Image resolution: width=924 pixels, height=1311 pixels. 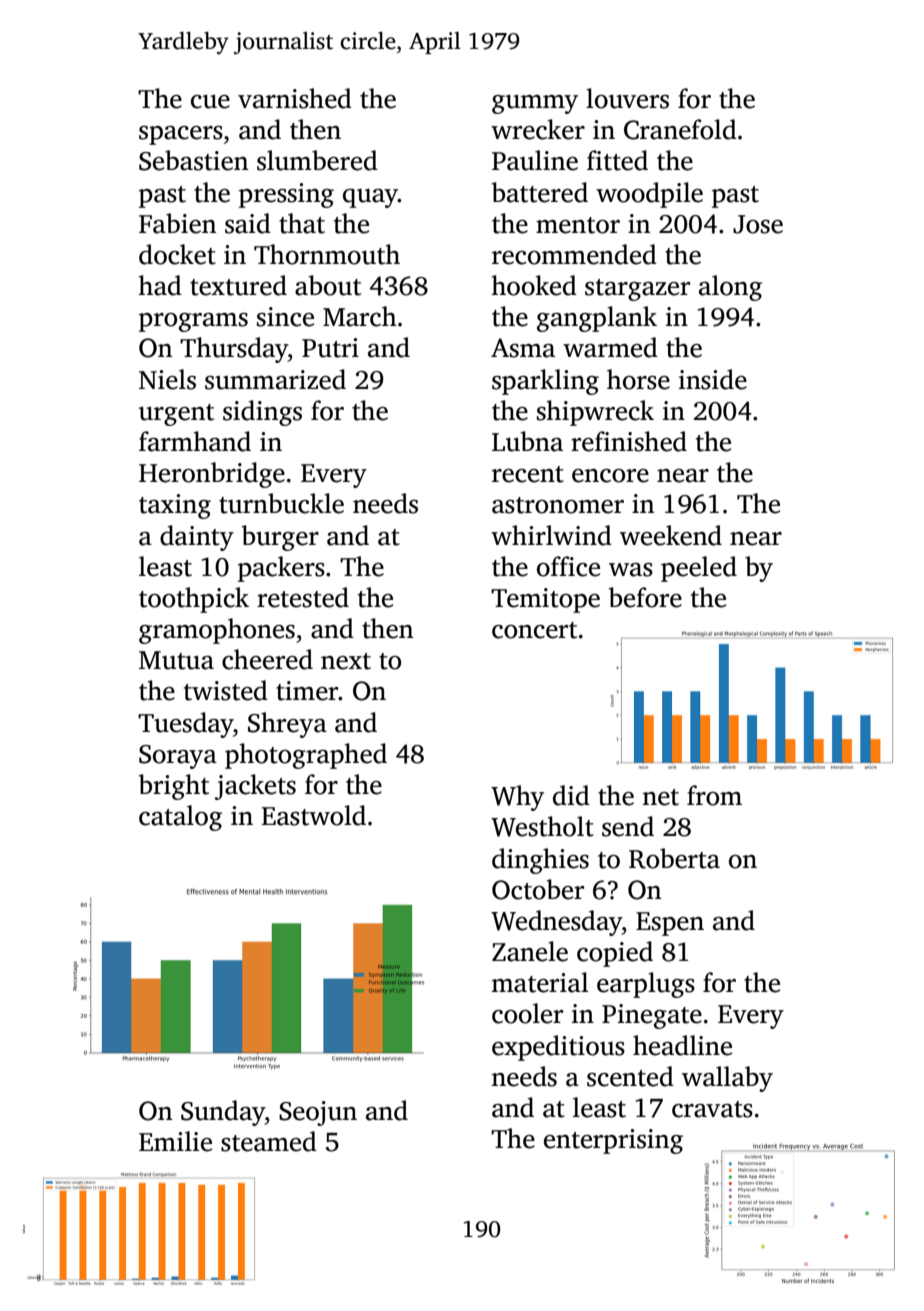 What do you see at coordinates (307, 691) in the screenshot?
I see `timer` at bounding box center [307, 691].
